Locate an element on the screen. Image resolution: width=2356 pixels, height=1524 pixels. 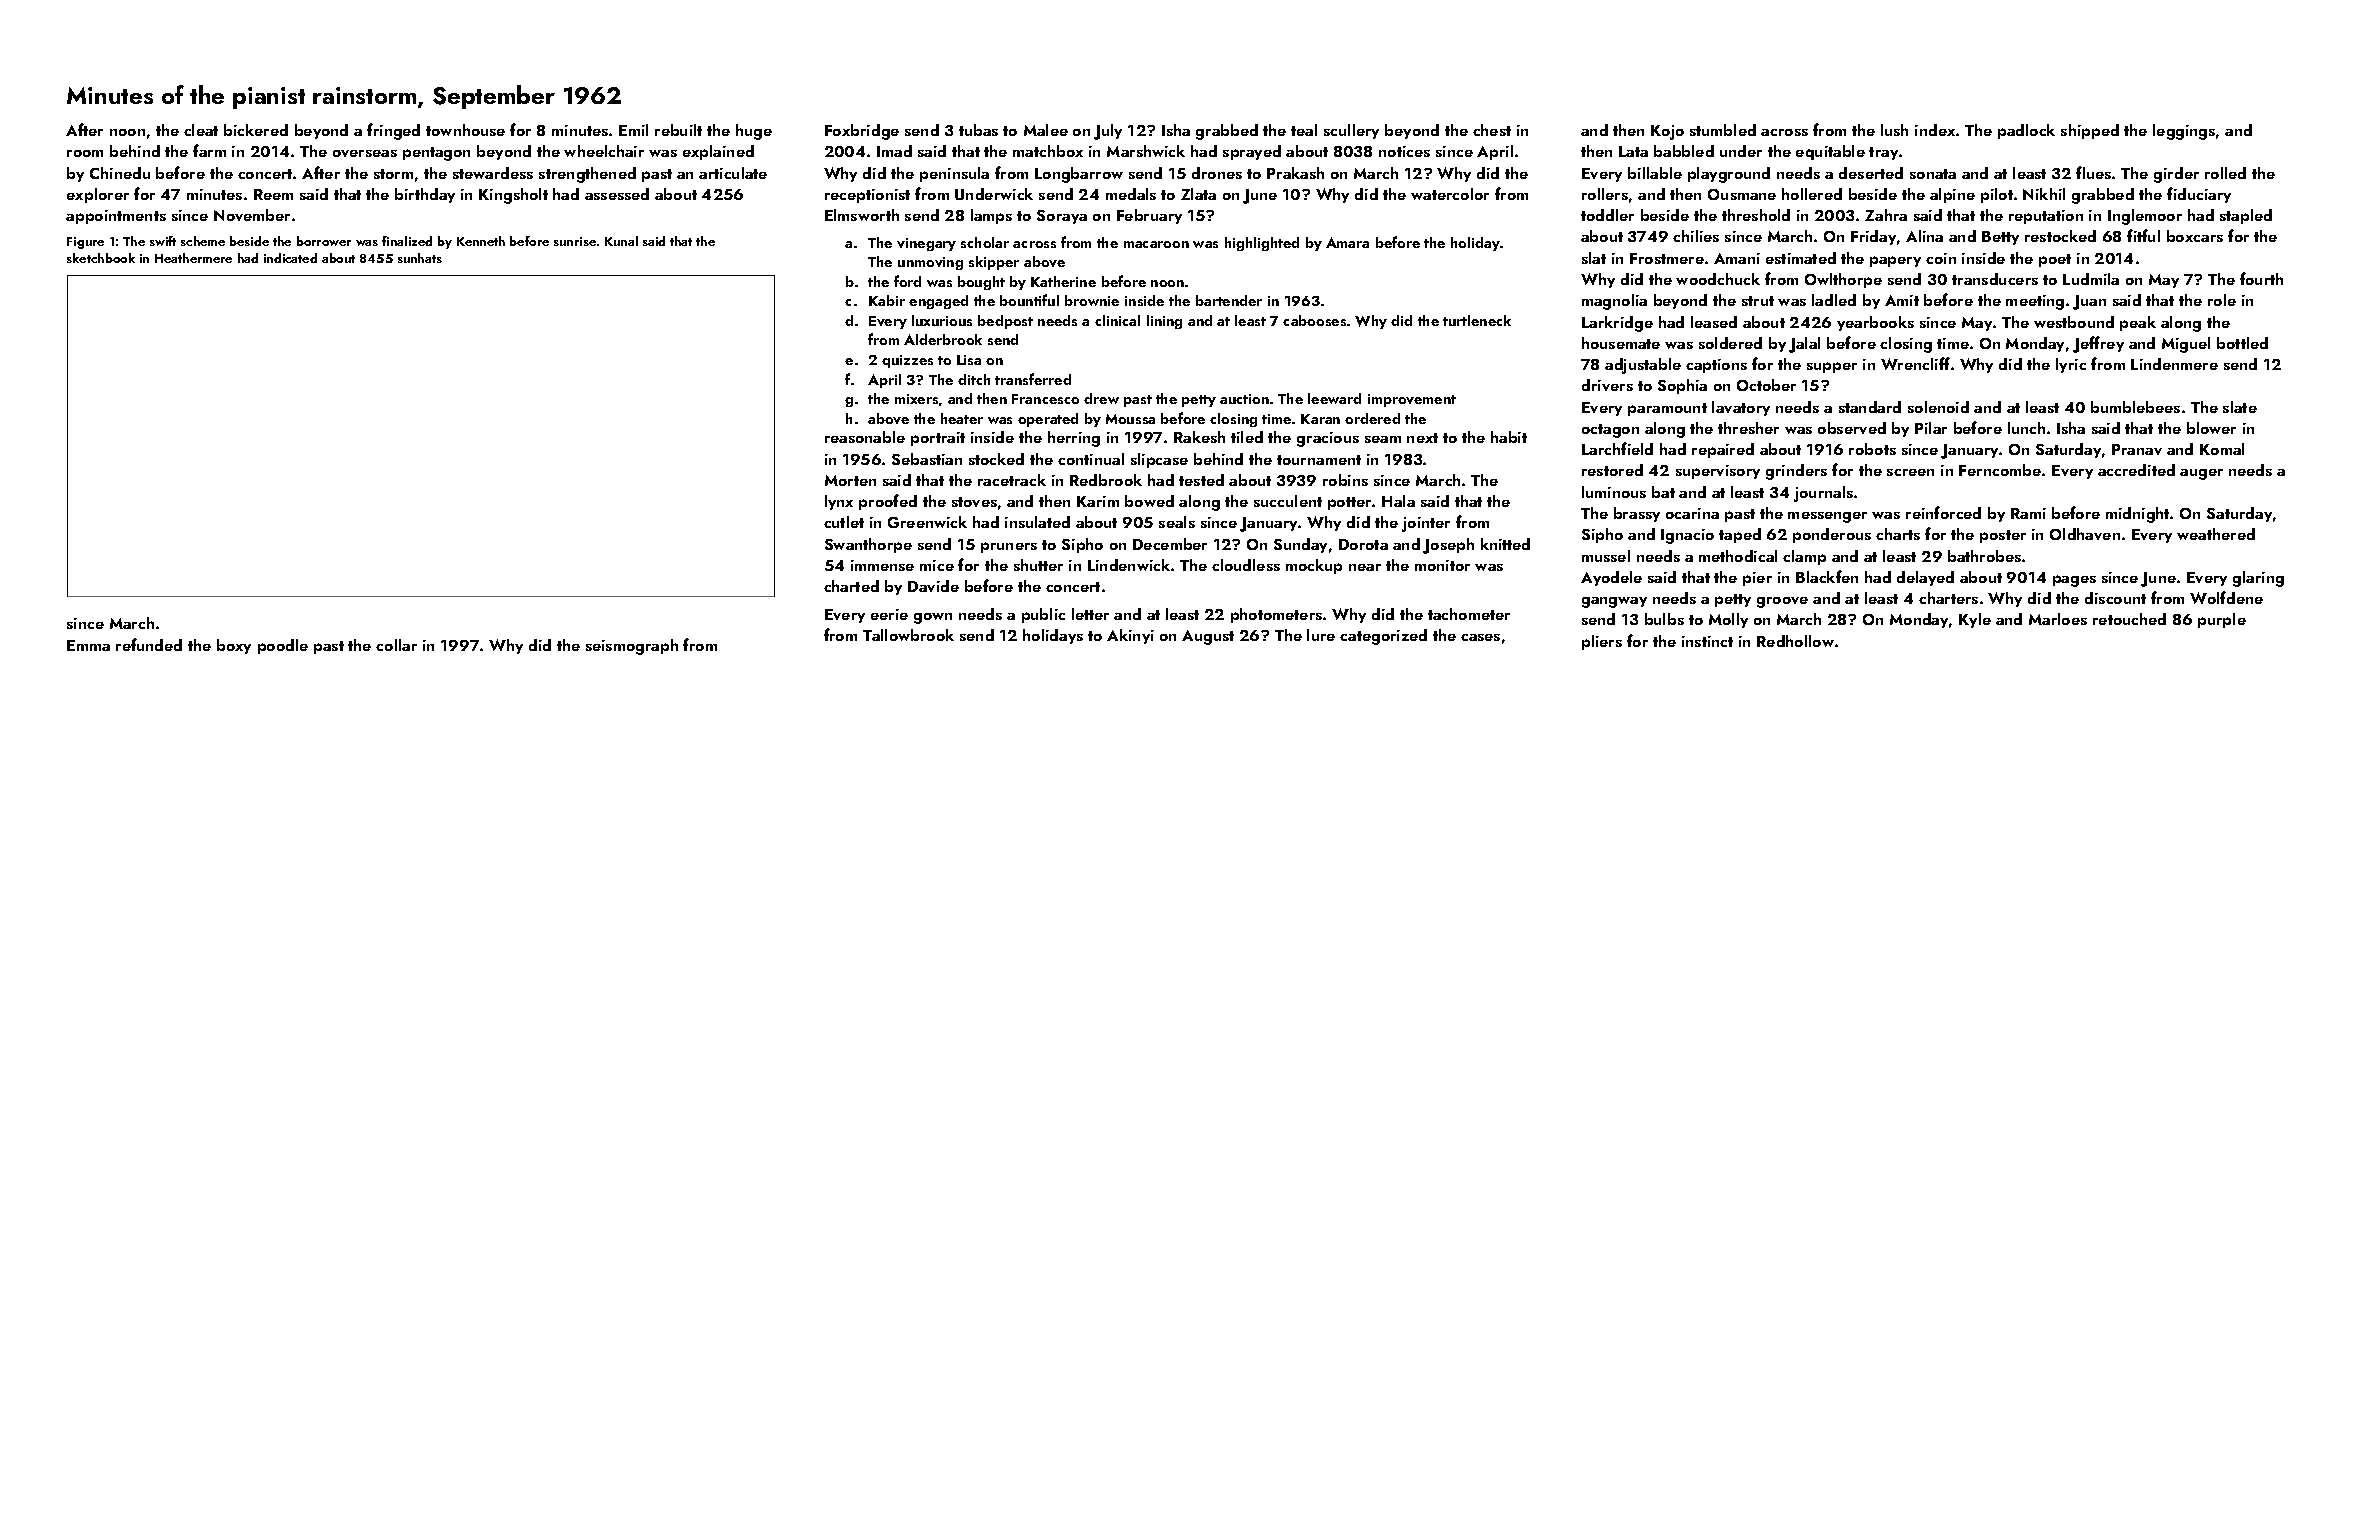
Ludmila is located at coordinates (2091, 279).
